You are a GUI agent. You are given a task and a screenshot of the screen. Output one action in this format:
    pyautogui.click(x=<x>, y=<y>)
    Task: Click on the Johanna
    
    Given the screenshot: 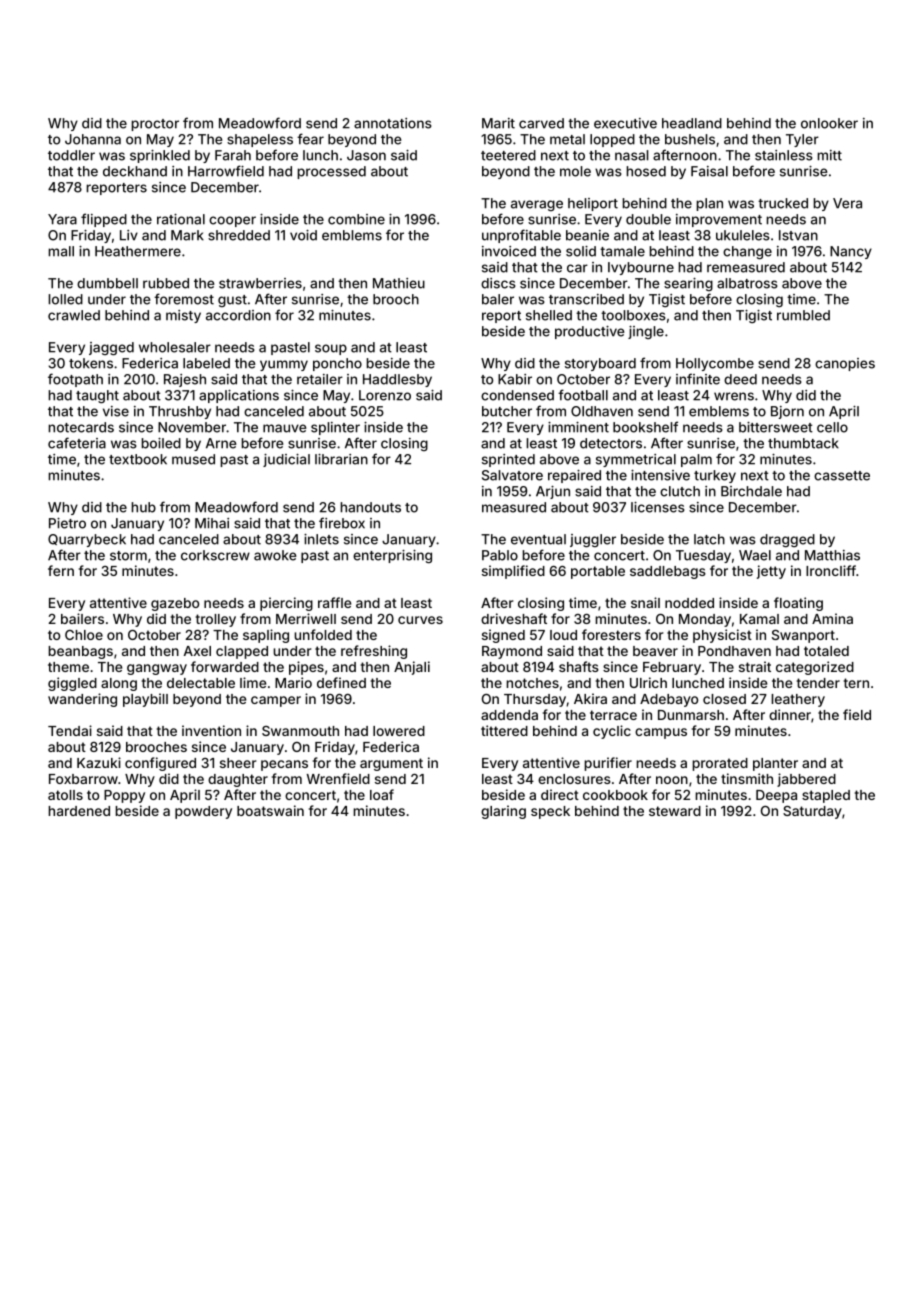 What is the action you would take?
    pyautogui.click(x=93, y=139)
